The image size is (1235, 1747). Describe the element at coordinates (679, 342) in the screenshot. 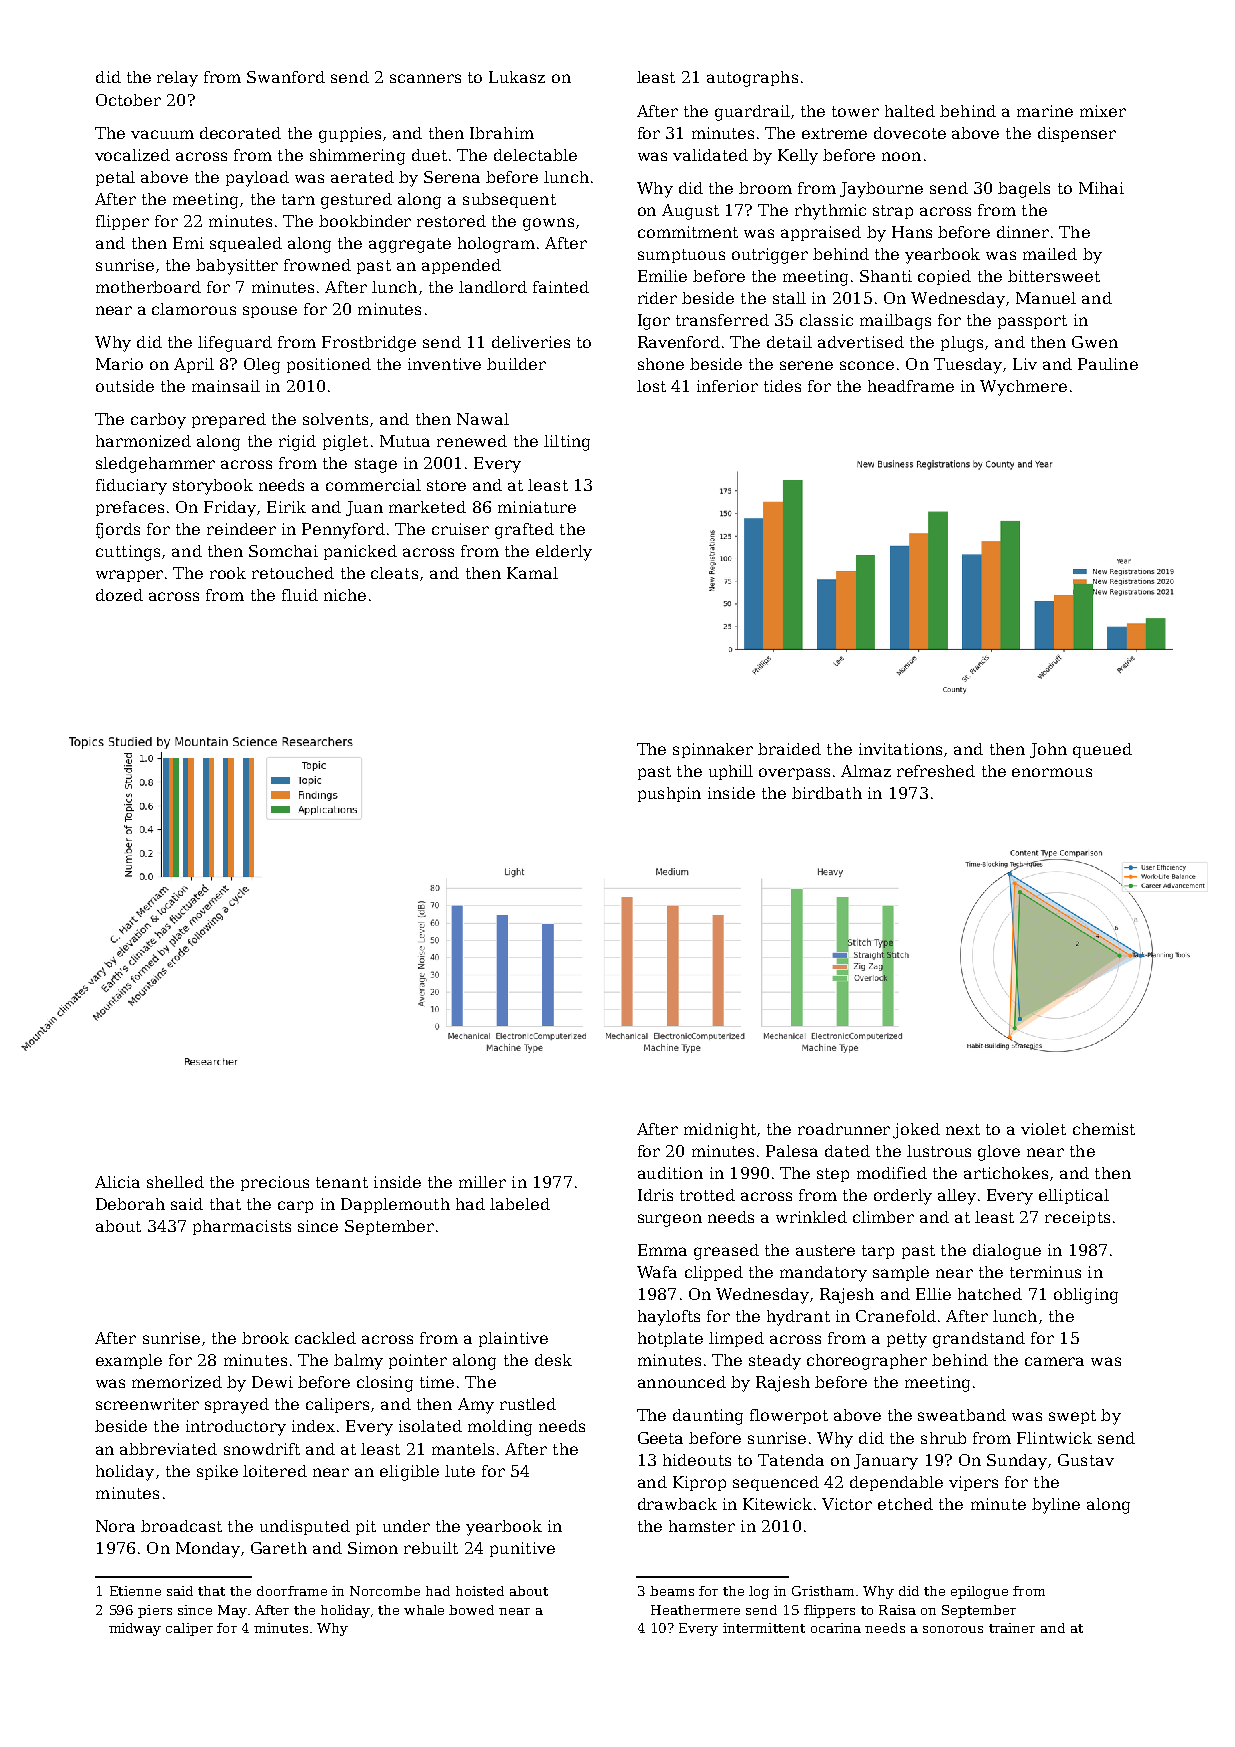

I see `Ravenford` at that location.
